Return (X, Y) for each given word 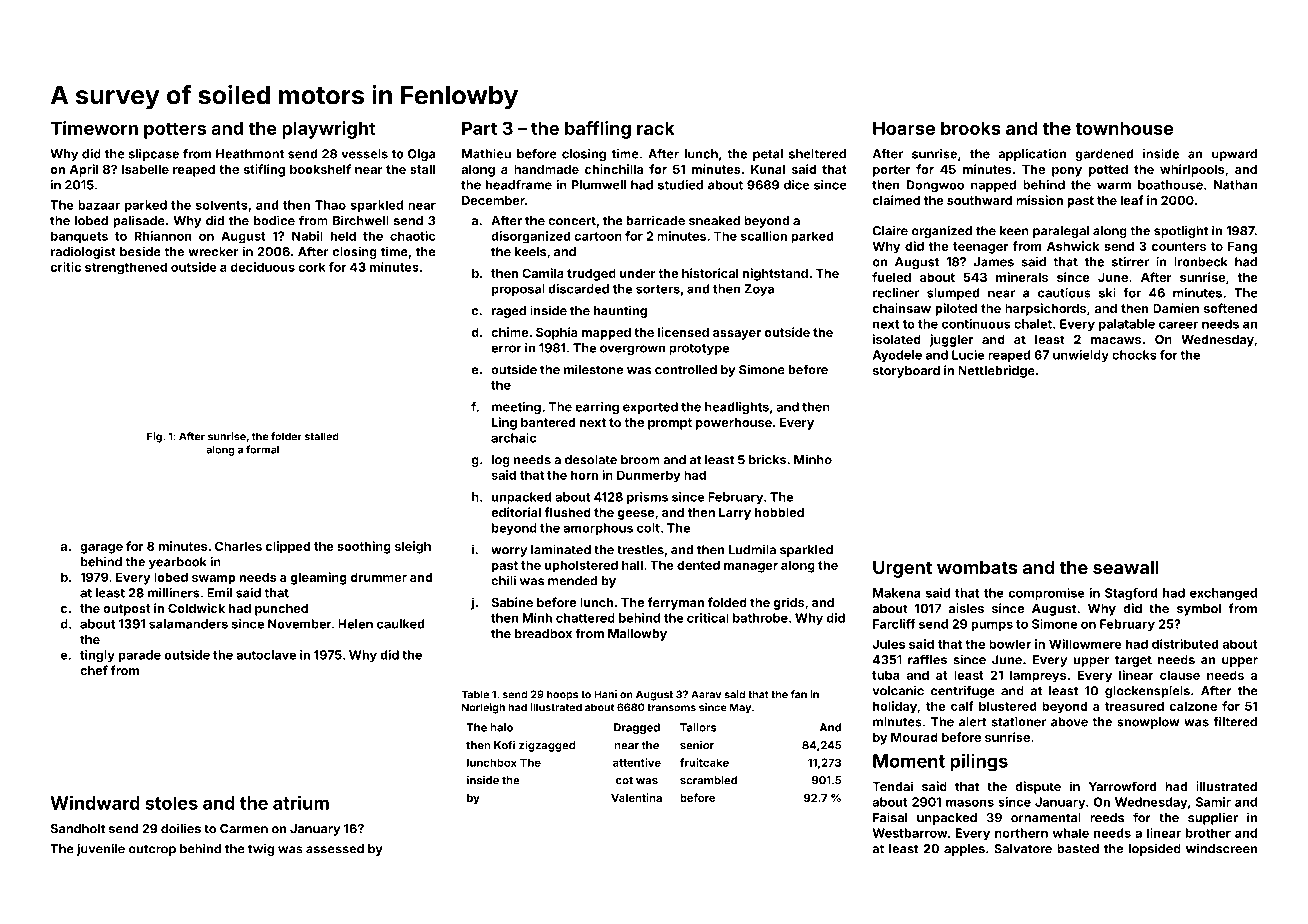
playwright (328, 130)
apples (964, 850)
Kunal (768, 169)
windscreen (1221, 848)
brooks (971, 128)
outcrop (152, 850)
